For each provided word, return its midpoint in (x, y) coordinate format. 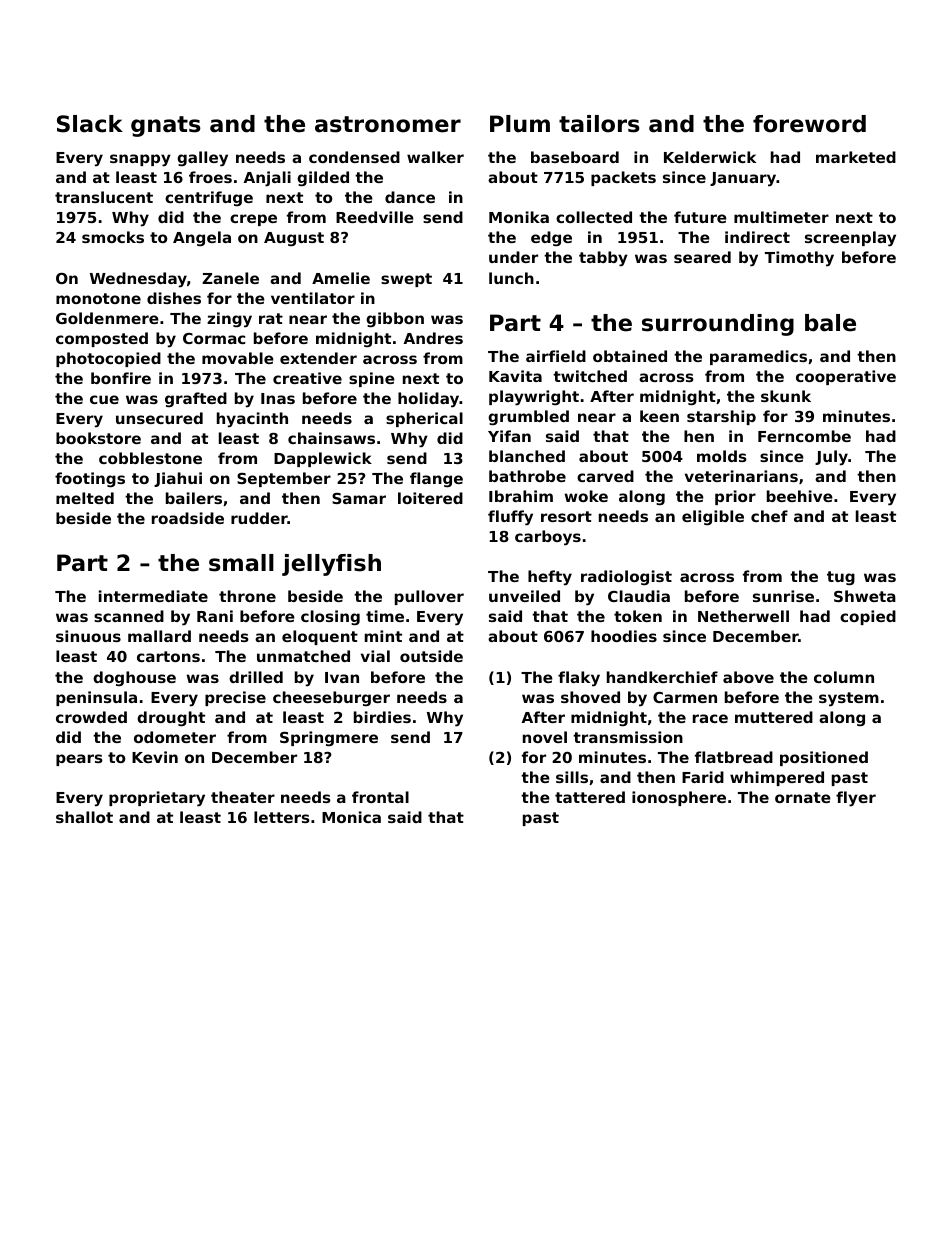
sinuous (88, 636)
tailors (599, 124)
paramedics (758, 357)
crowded (91, 717)
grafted (196, 399)
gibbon (395, 319)
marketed (856, 157)
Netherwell (743, 616)
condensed (354, 157)
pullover (429, 597)
